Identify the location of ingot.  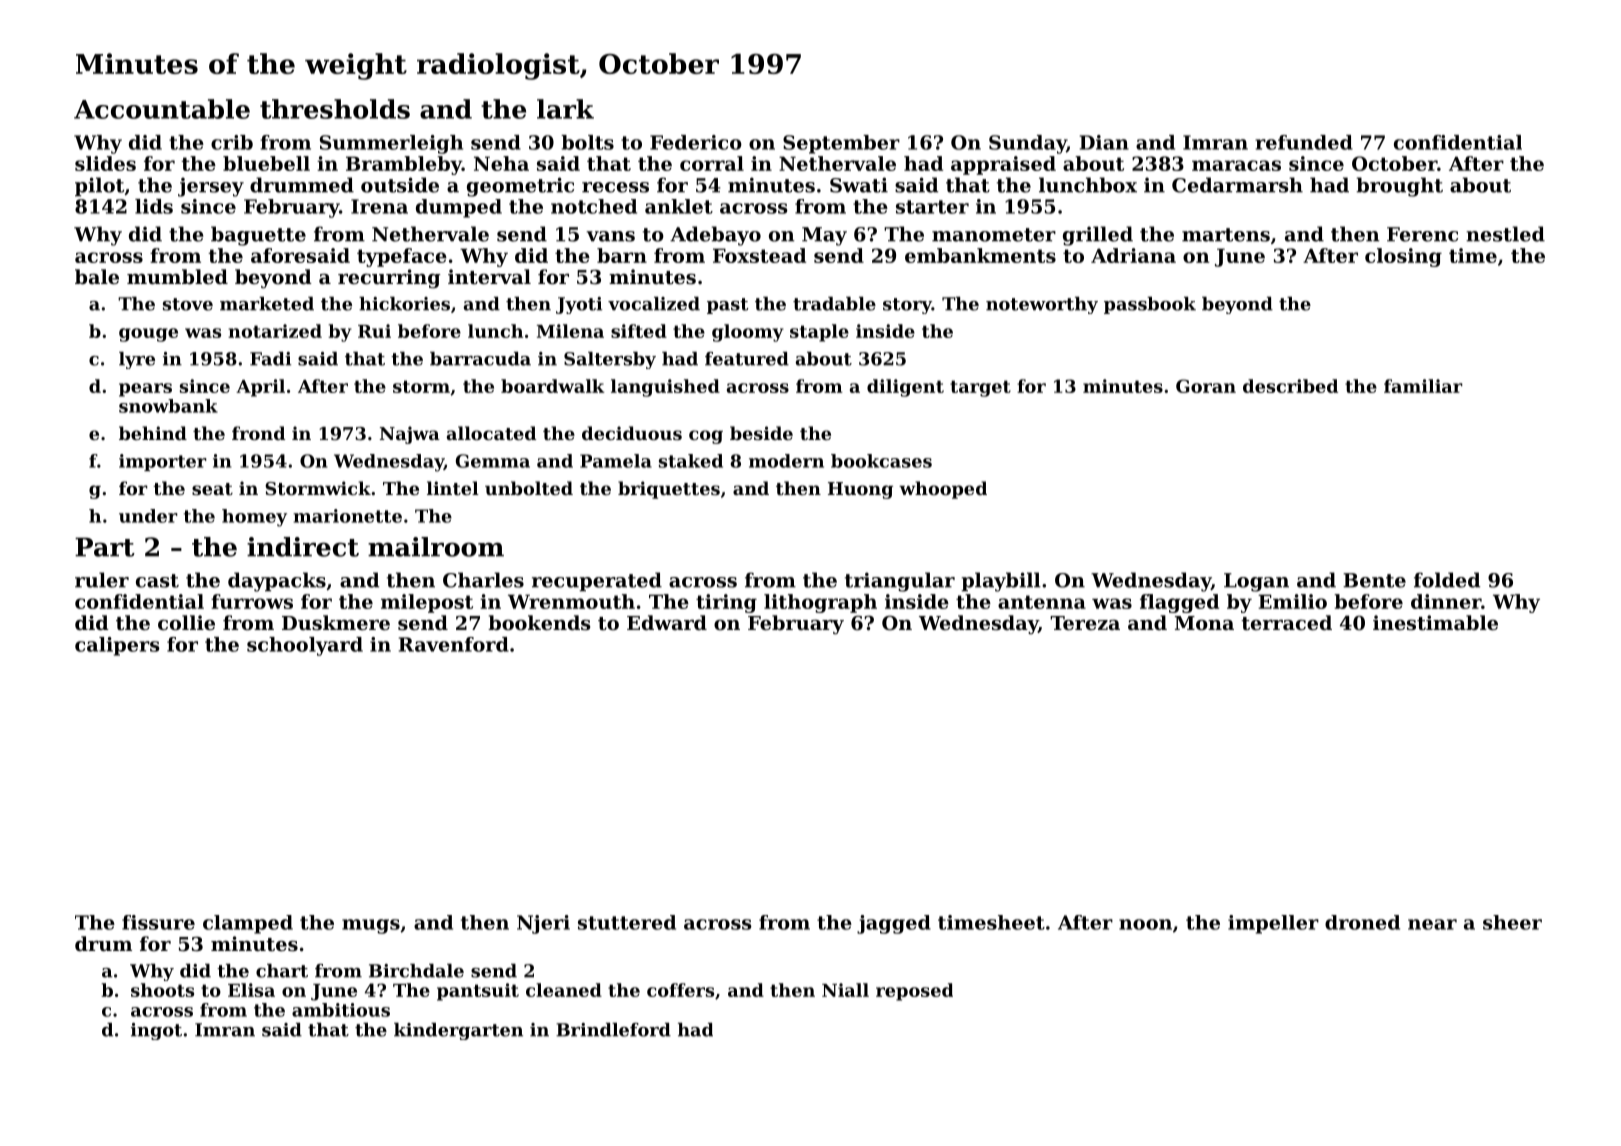
(156, 1031).
